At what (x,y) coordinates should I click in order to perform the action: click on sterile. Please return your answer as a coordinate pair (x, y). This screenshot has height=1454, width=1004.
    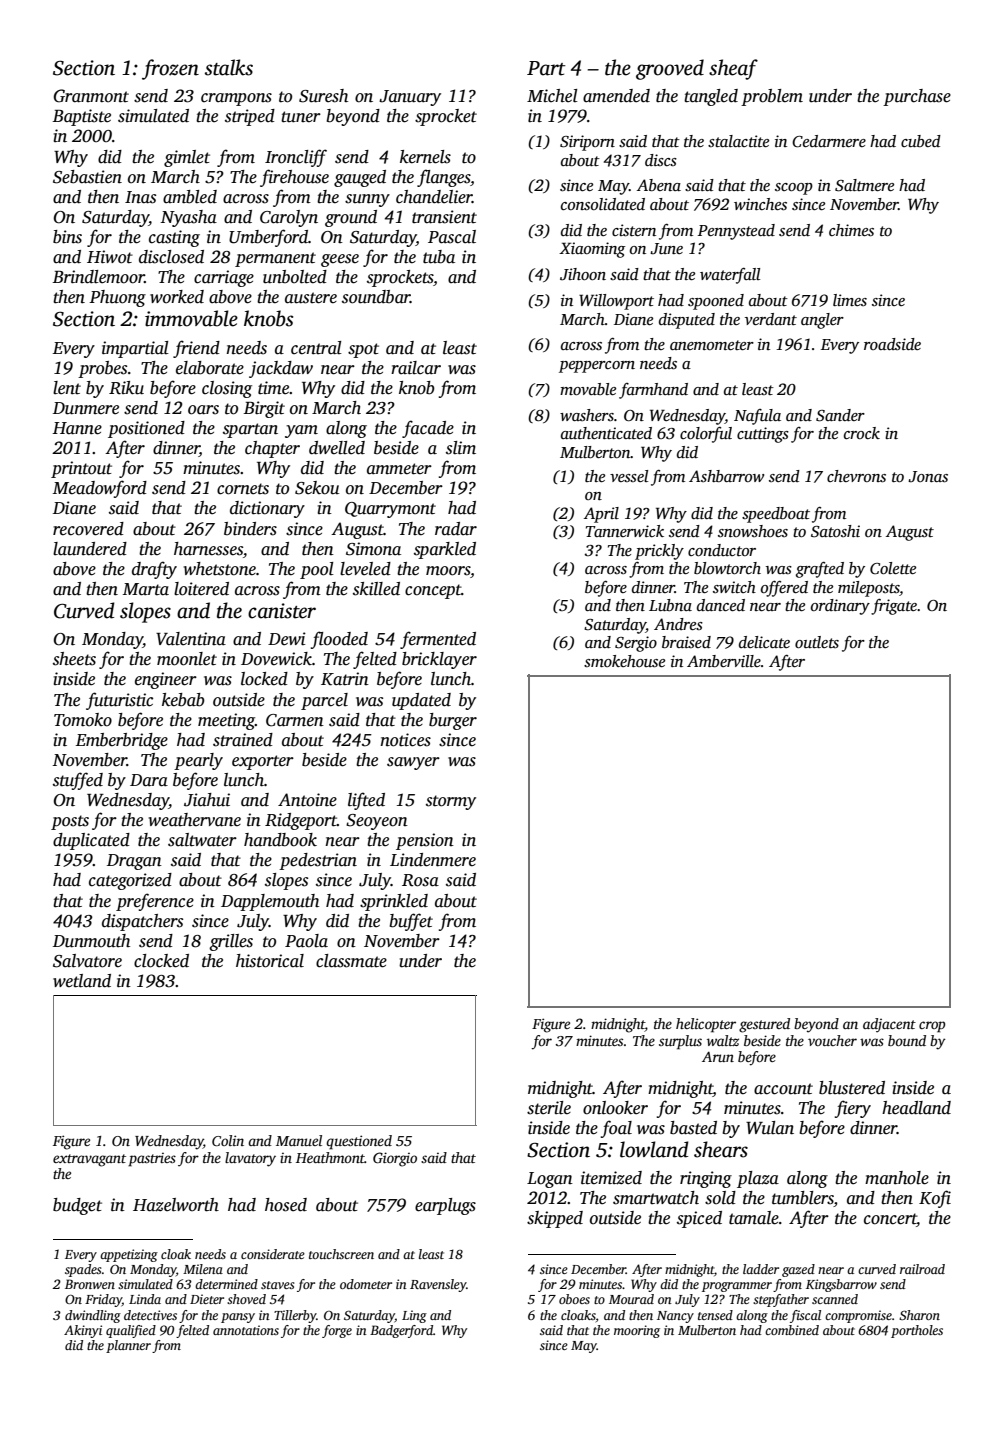
    Looking at the image, I should click on (549, 1108).
